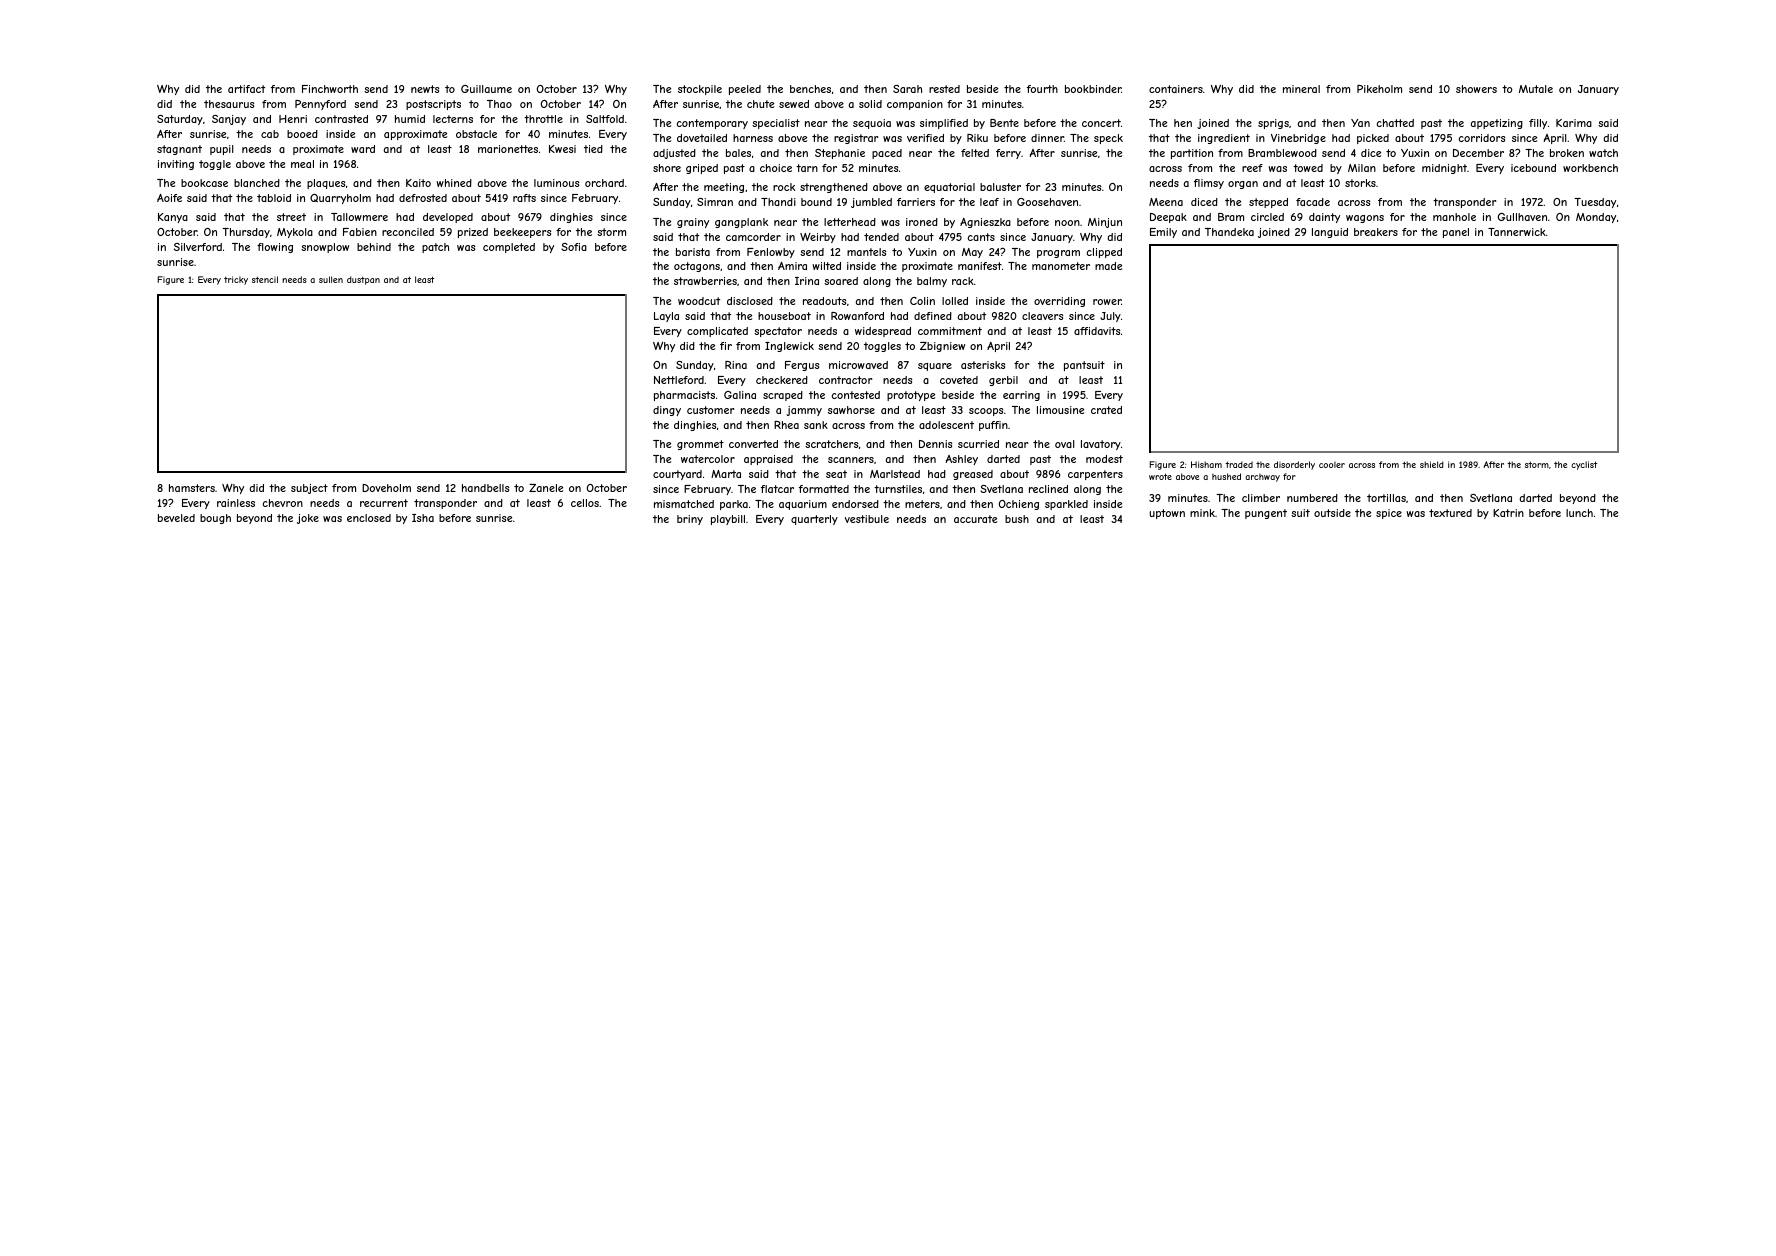  What do you see at coordinates (274, 198) in the image?
I see `tabloid` at bounding box center [274, 198].
